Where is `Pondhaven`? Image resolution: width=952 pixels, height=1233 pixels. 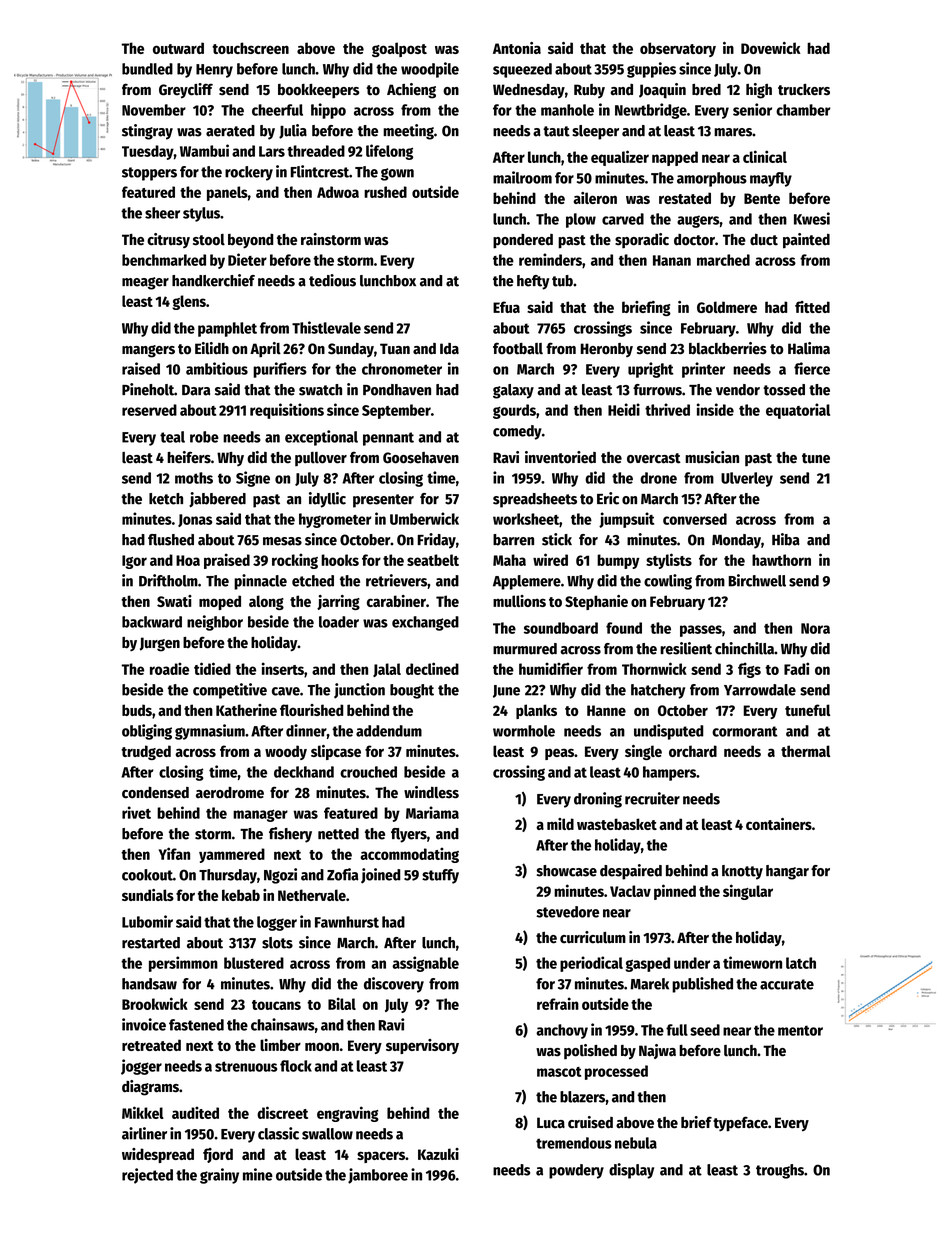
Pondhaven is located at coordinates (397, 390).
